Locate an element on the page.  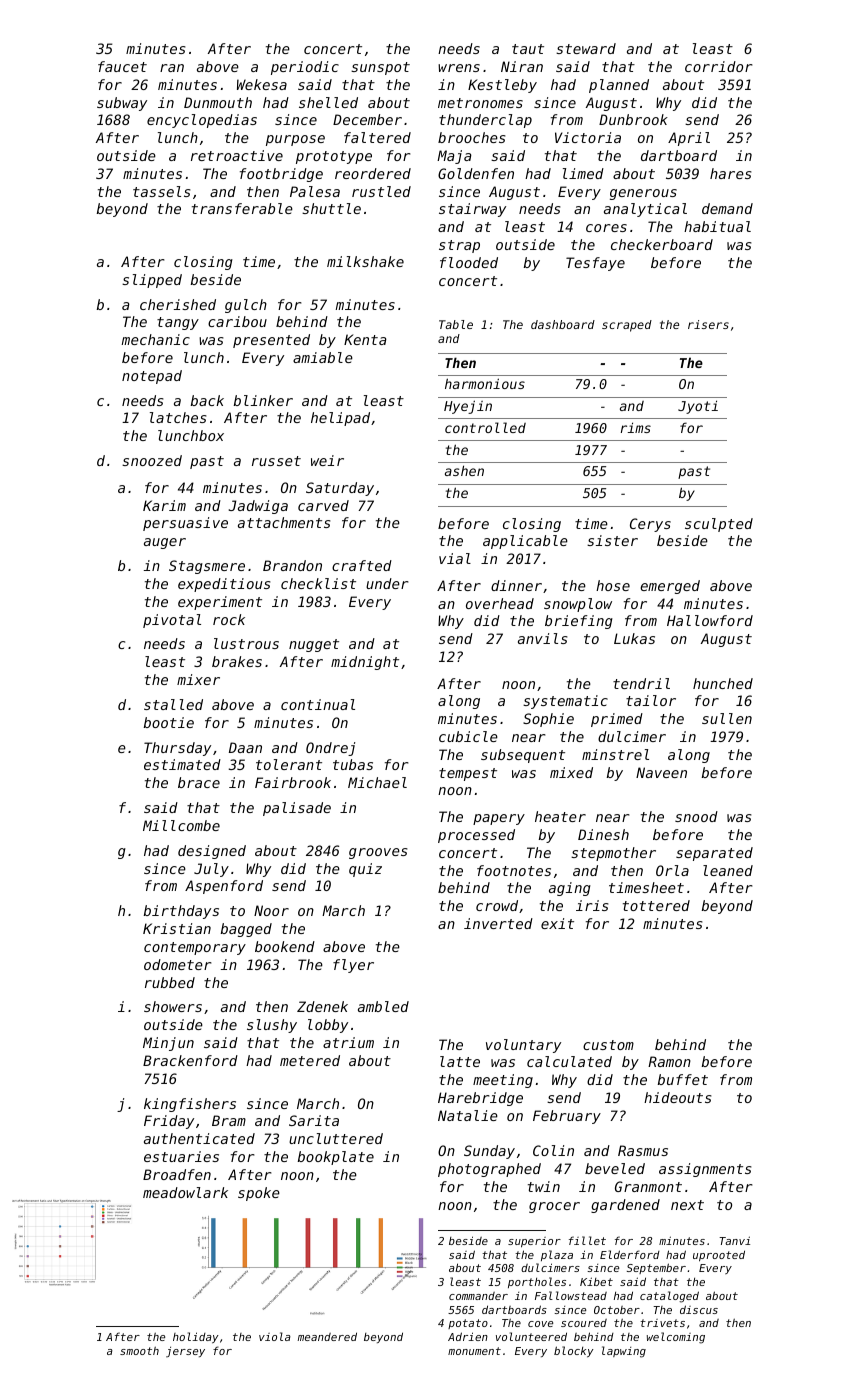
snoozed is located at coordinates (152, 460).
